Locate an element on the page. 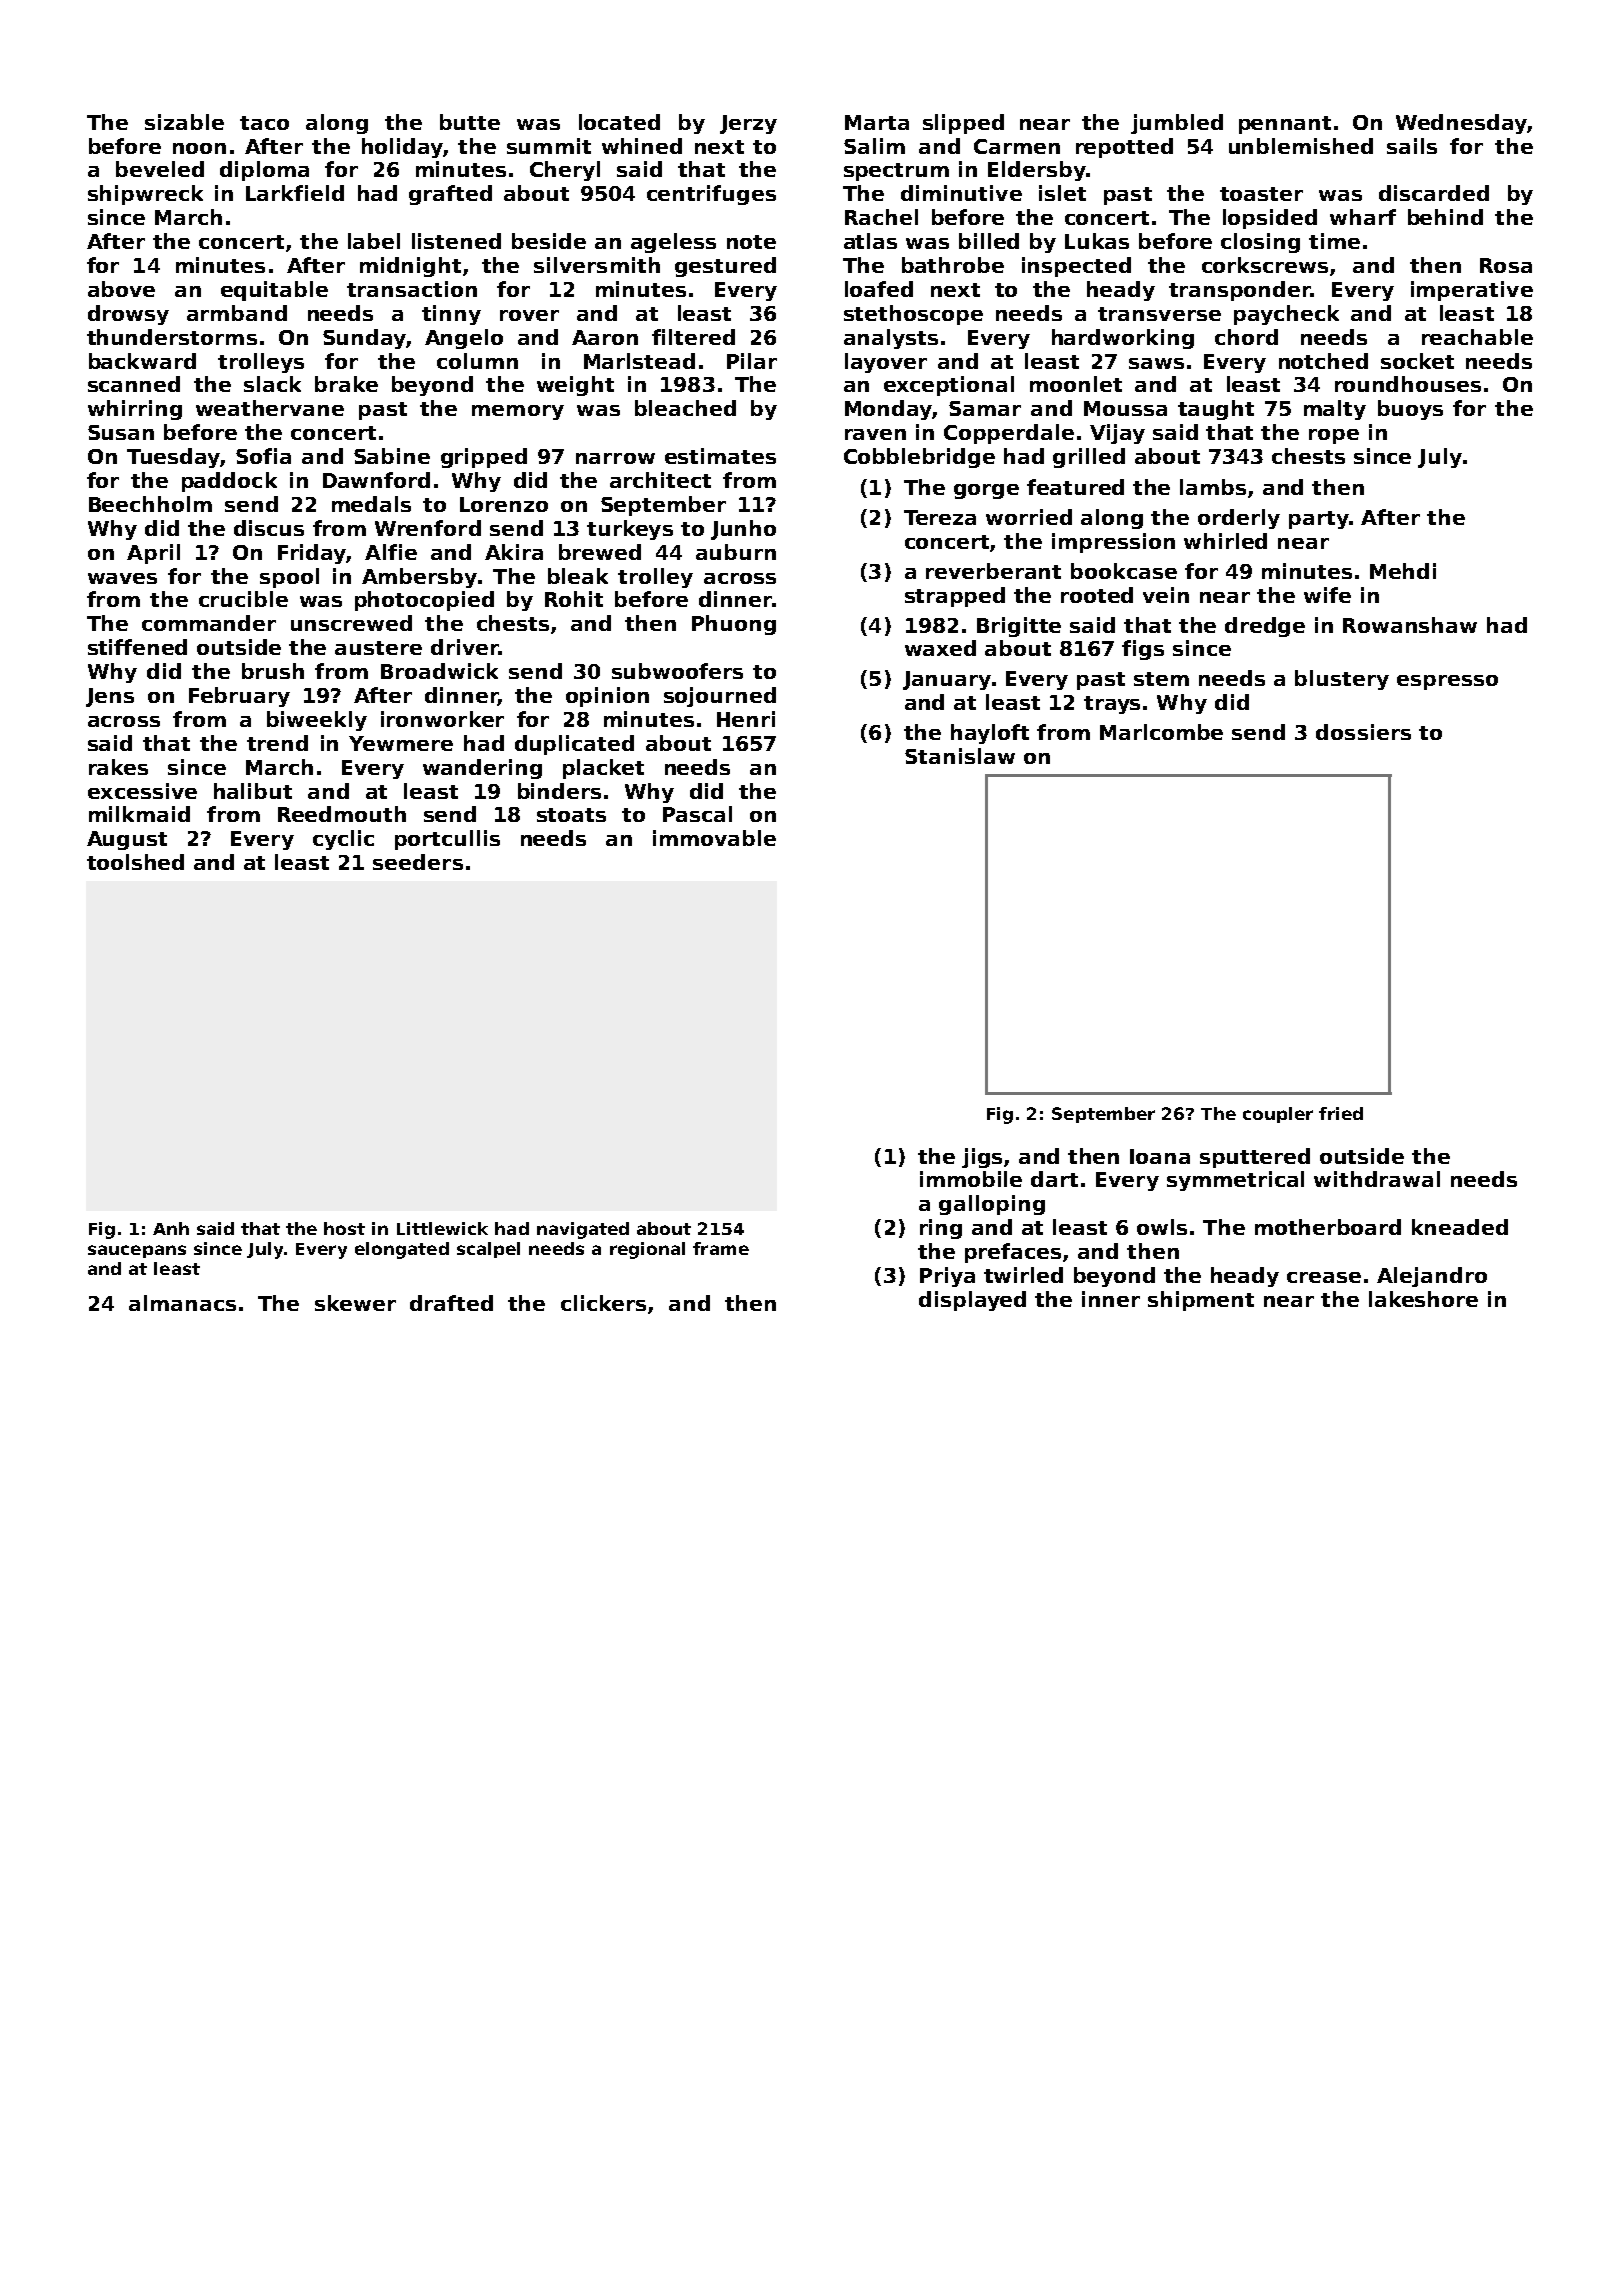  estimates is located at coordinates (720, 456).
